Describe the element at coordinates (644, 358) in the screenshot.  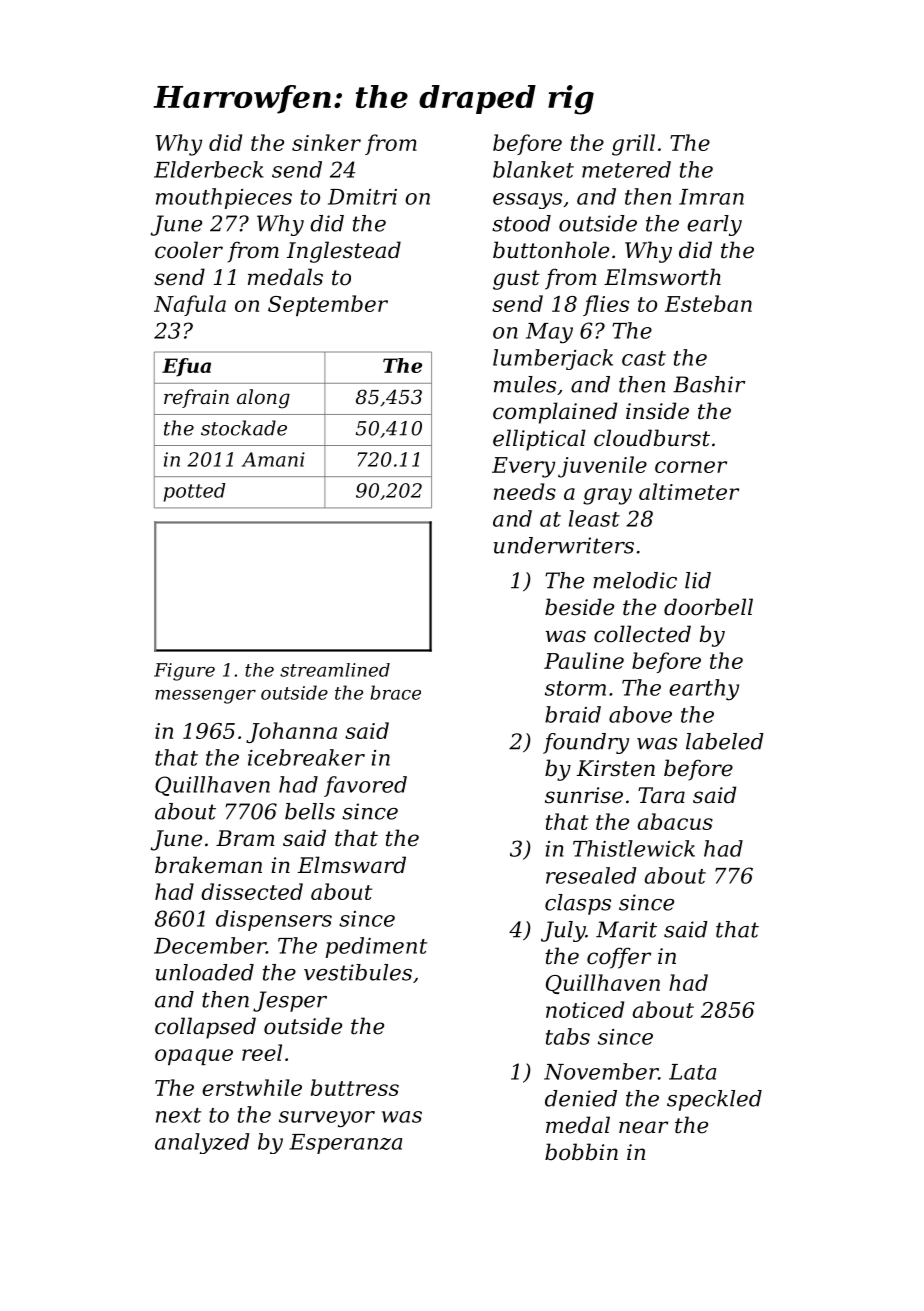
I see `cast` at that location.
